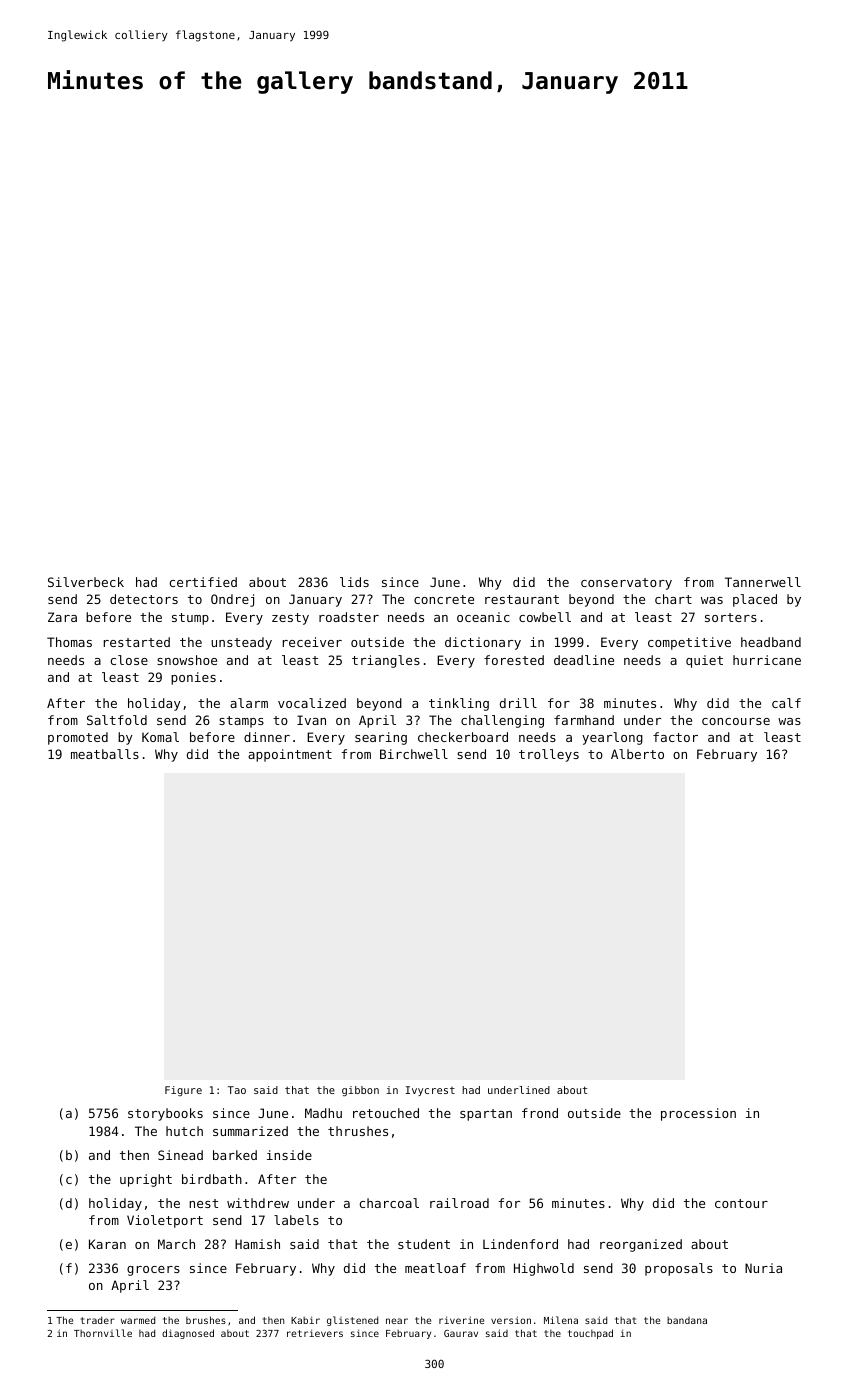 The image size is (849, 1400). What do you see at coordinates (129, 660) in the image?
I see `close` at bounding box center [129, 660].
